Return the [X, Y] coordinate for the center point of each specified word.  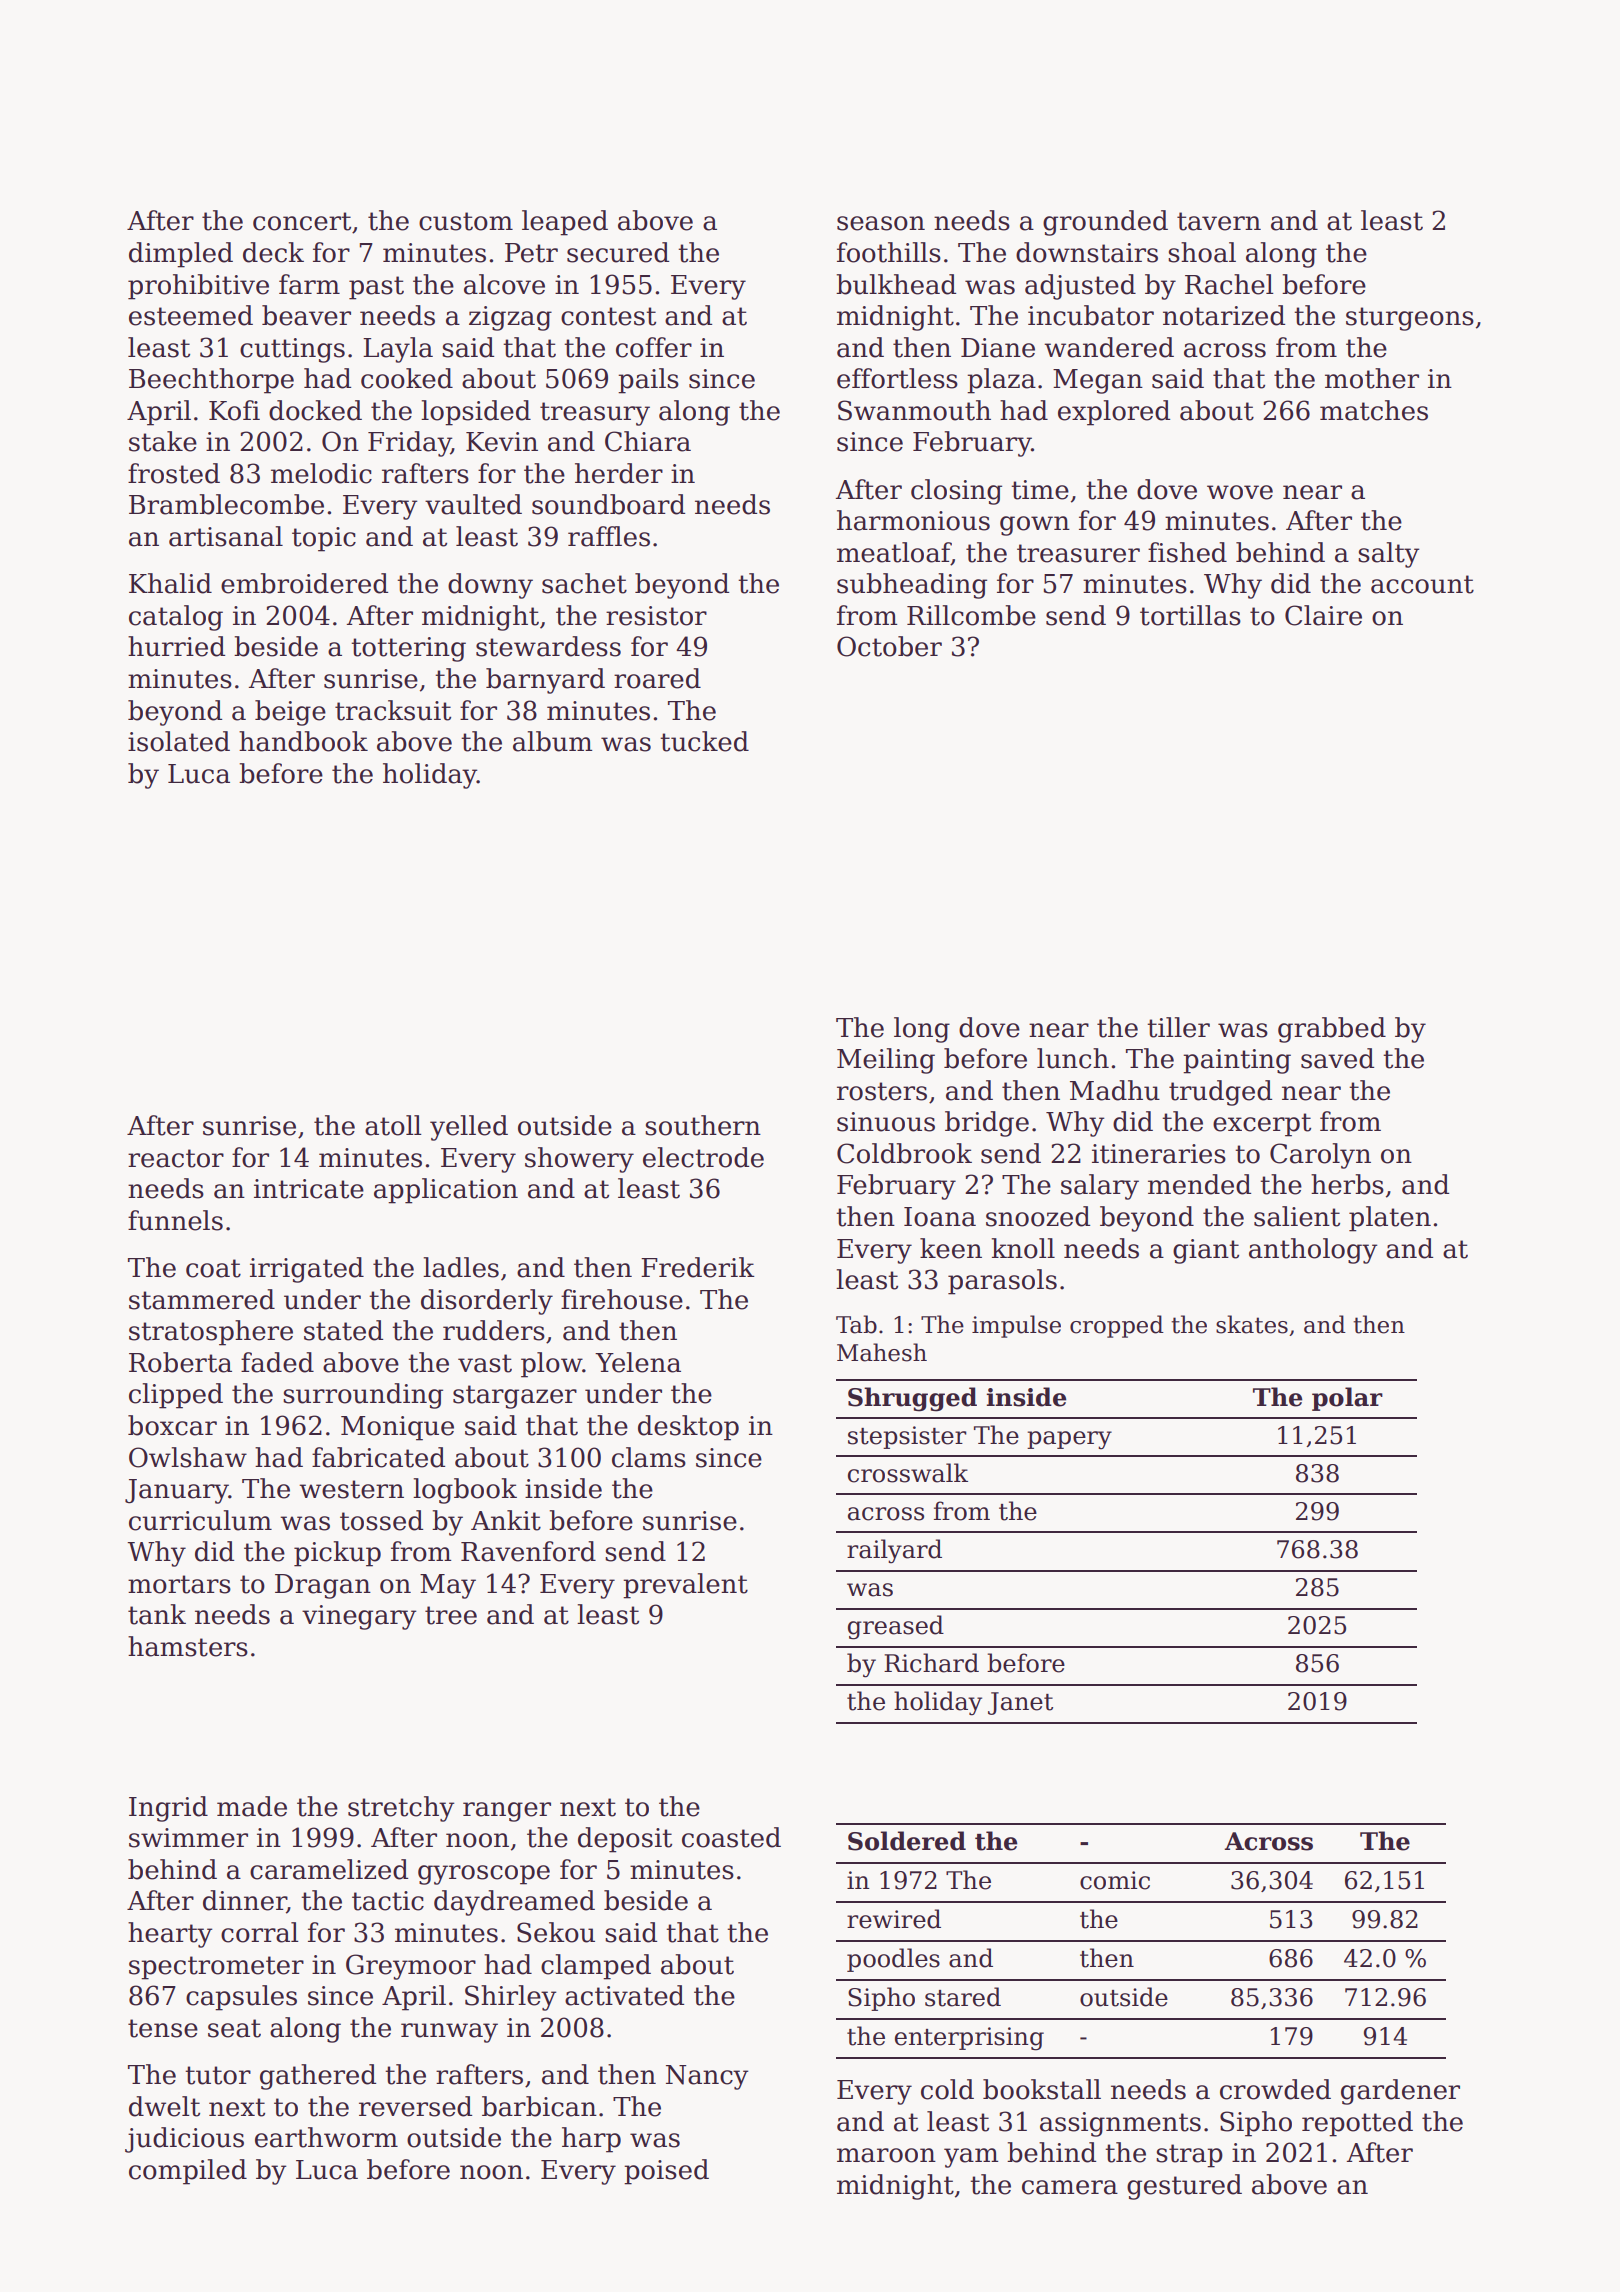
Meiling [886, 1061]
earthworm [326, 2137]
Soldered [907, 1841]
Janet [1020, 1703]
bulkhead [896, 284]
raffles [609, 536]
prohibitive [198, 287]
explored [1114, 413]
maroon [886, 2155]
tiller [1178, 1027]
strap [1189, 2156]
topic [324, 539]
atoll [393, 1125]
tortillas [1190, 615]
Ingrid [168, 1809]
